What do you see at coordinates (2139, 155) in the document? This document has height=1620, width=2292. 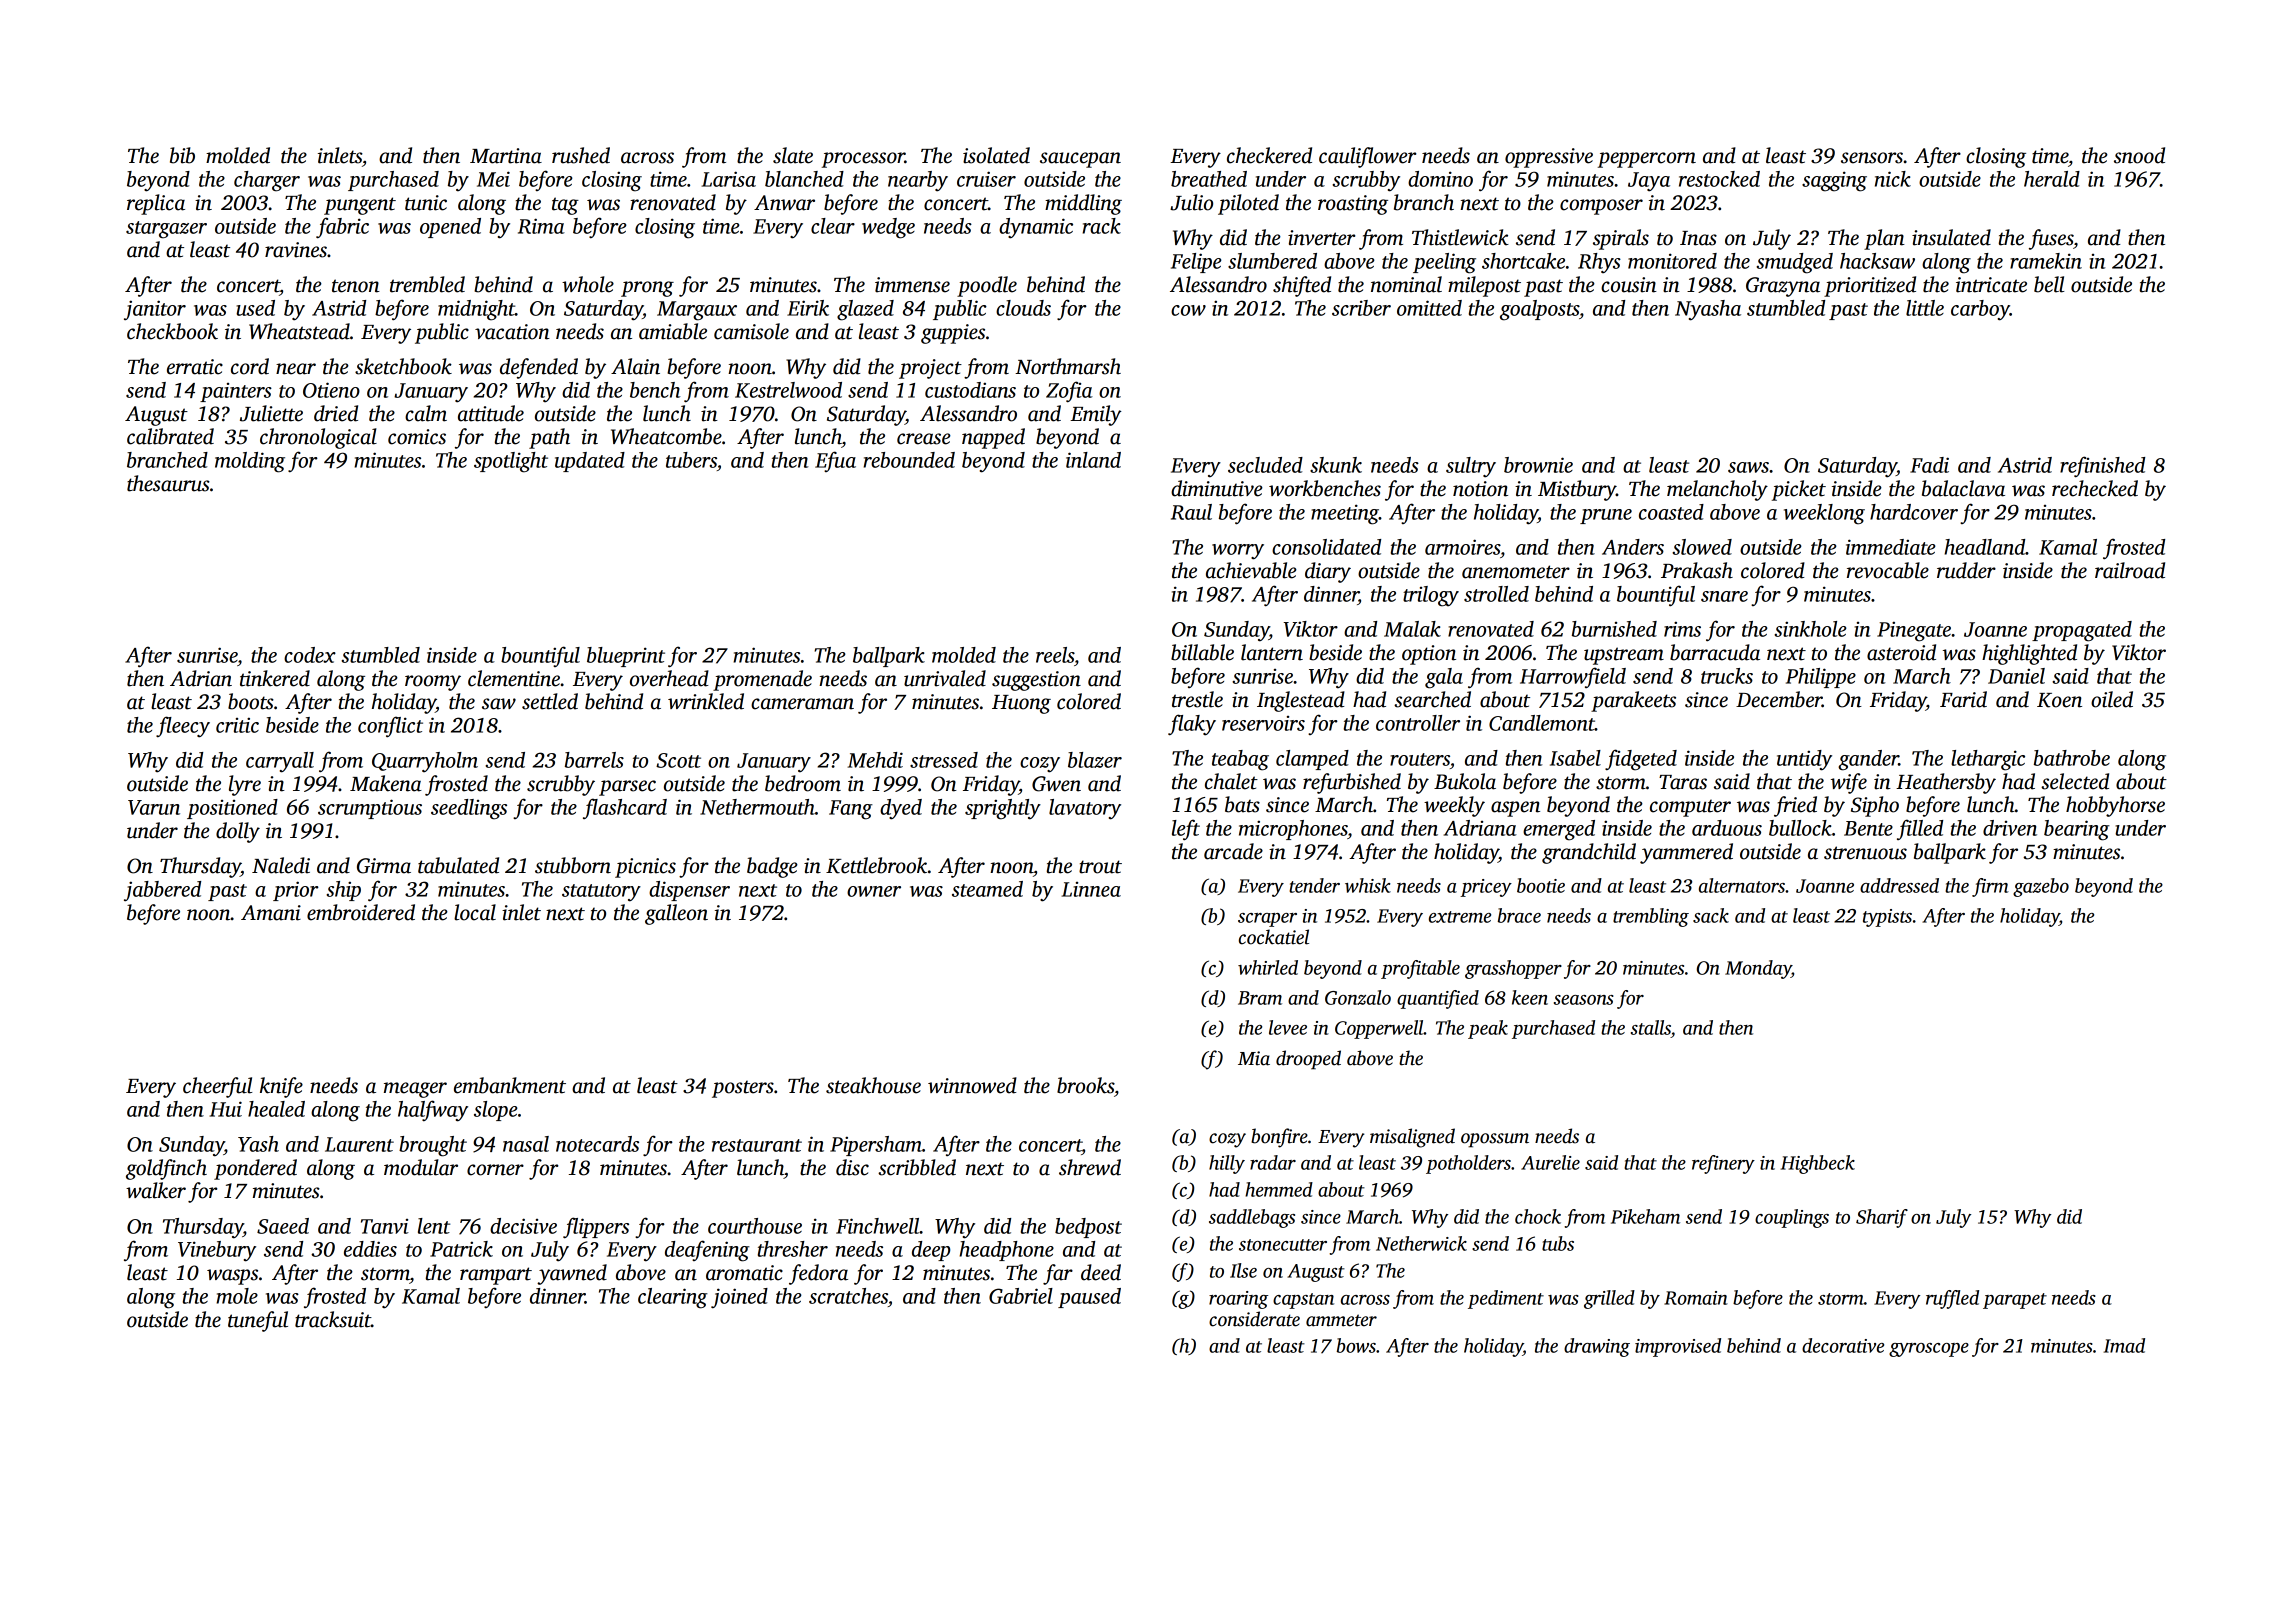 I see `snood` at bounding box center [2139, 155].
